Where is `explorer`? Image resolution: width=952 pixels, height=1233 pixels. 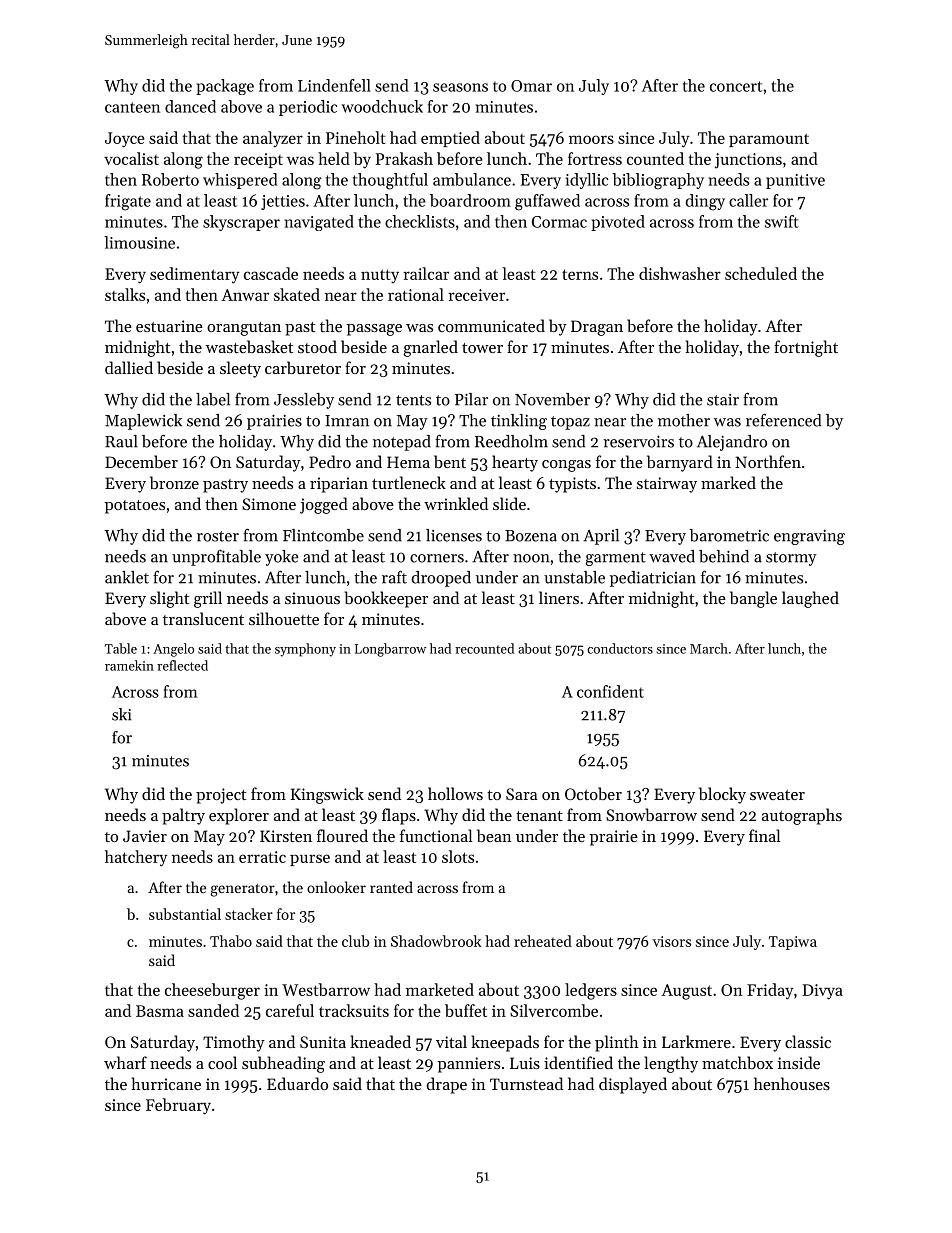
explorer is located at coordinates (239, 816).
